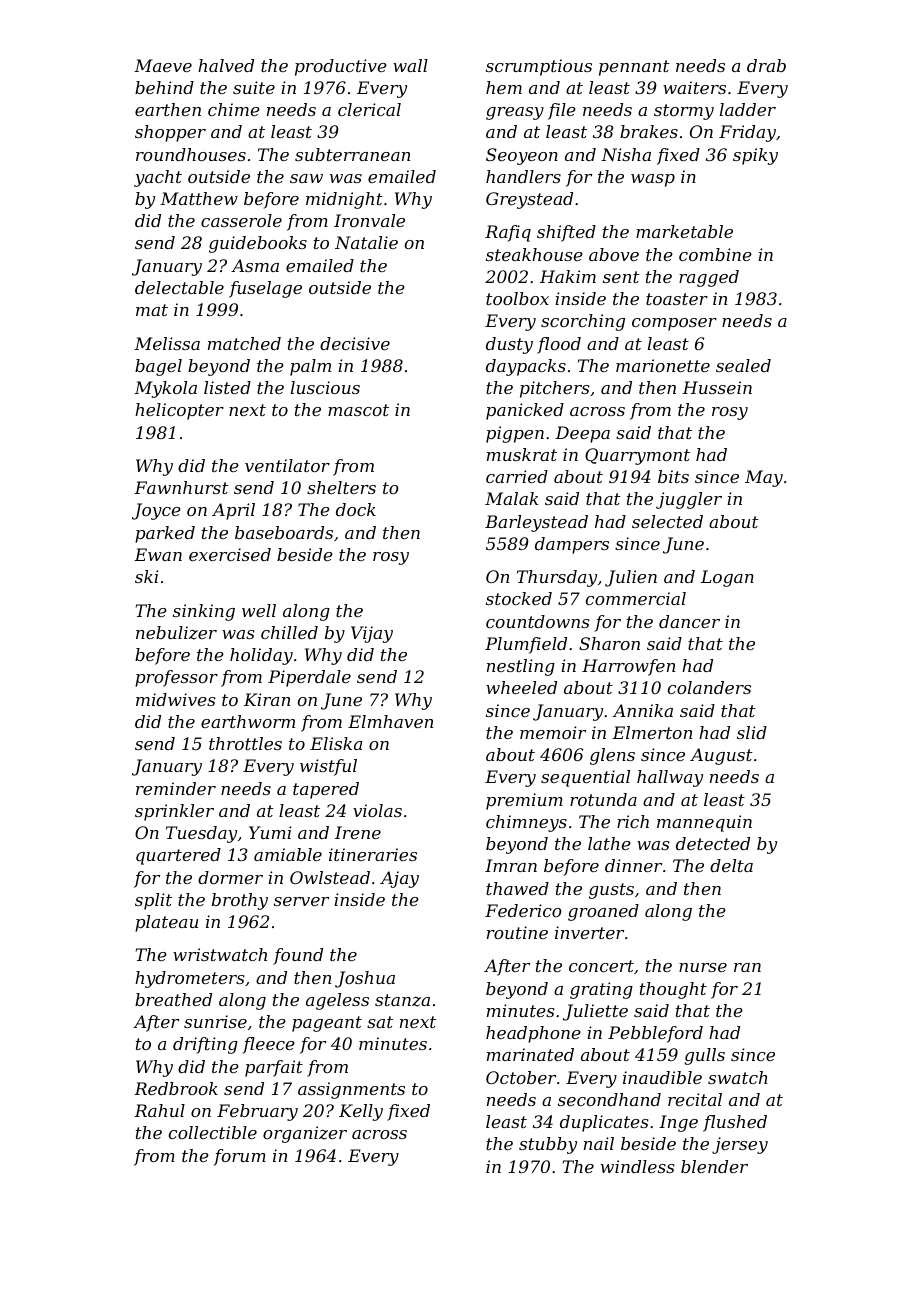 The width and height of the document is (923, 1311). What do you see at coordinates (548, 1145) in the document?
I see `stubby` at bounding box center [548, 1145].
